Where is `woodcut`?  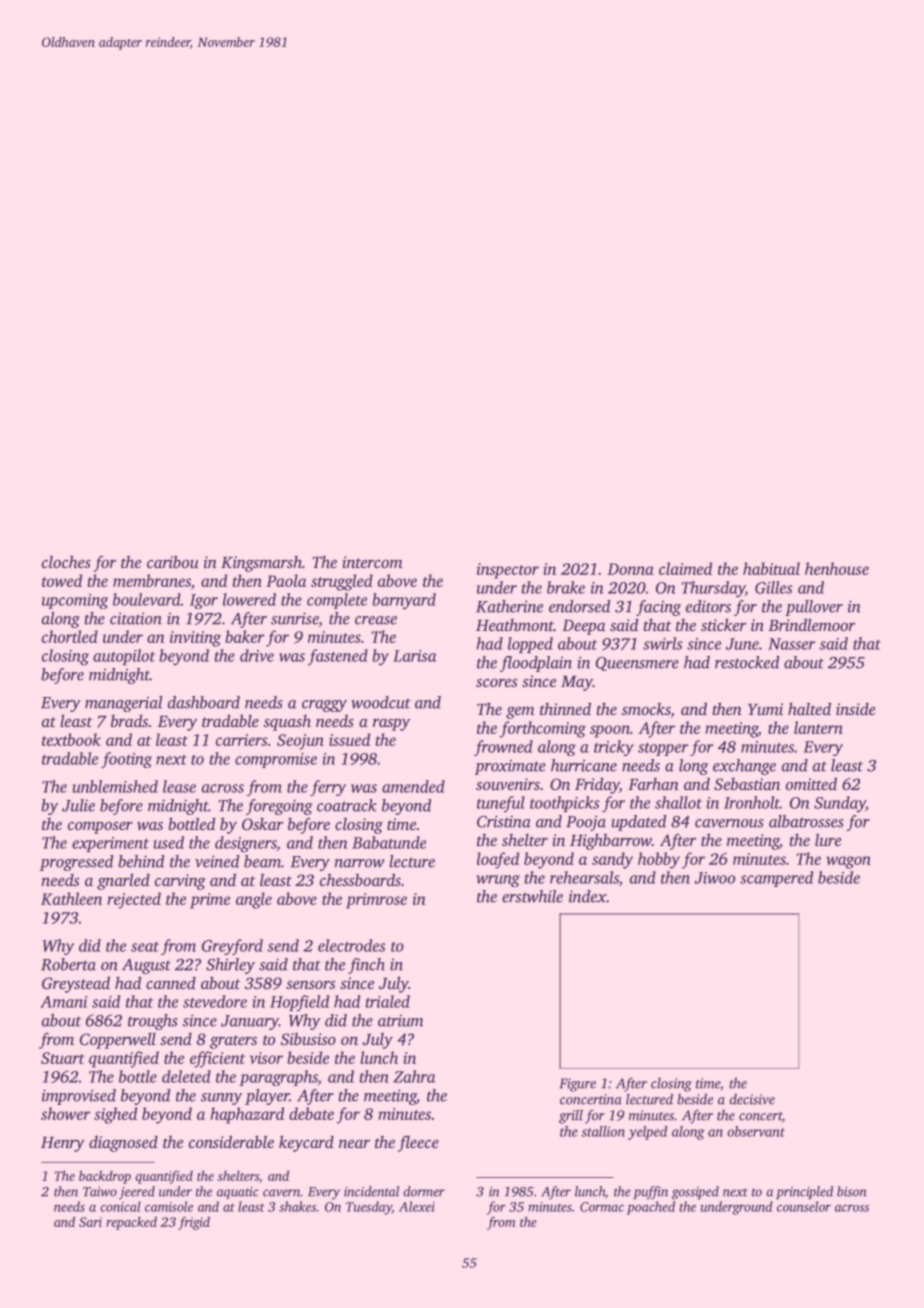 woodcut is located at coordinates (381, 702).
